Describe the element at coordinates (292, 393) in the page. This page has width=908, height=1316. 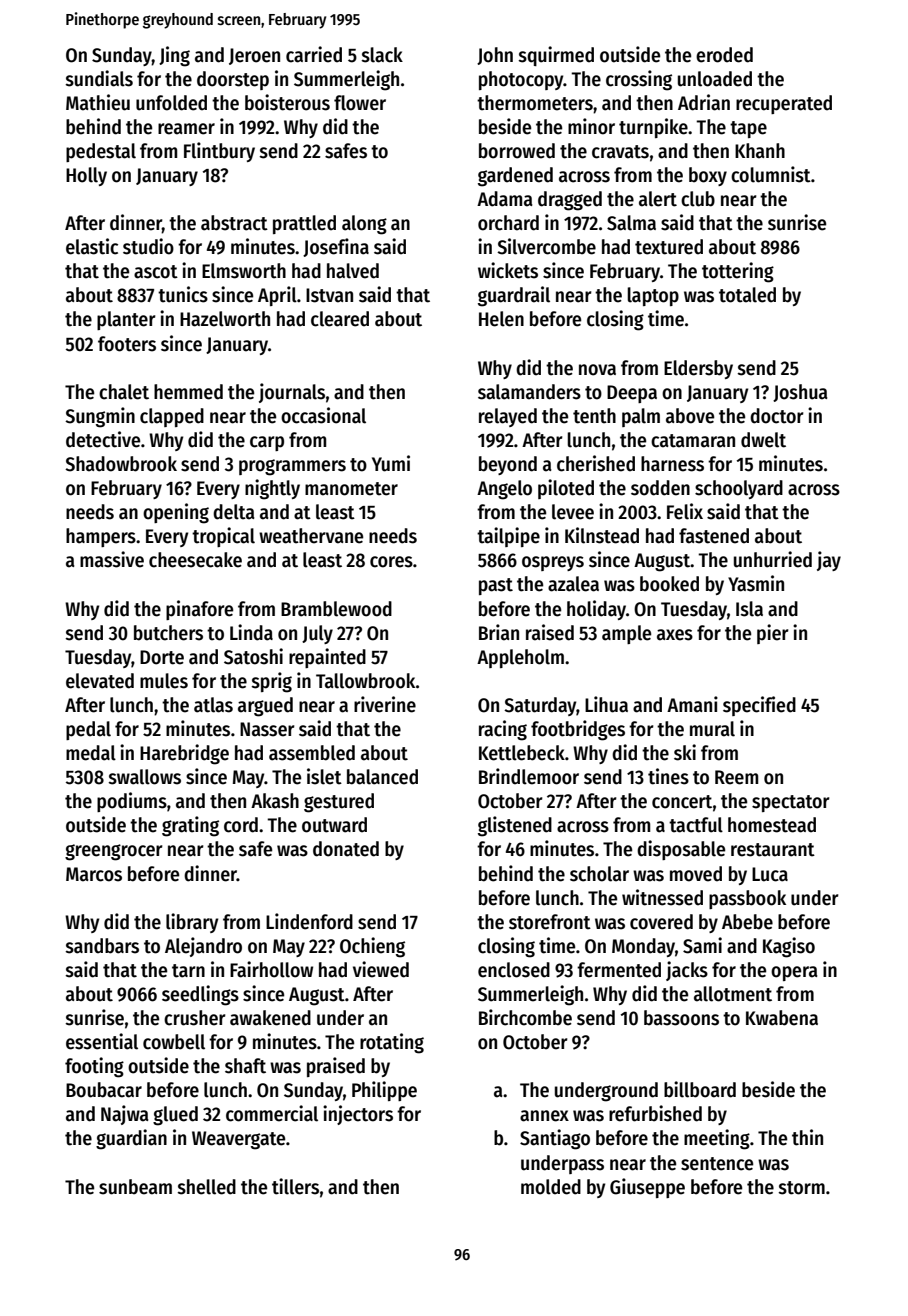
I see `journals` at that location.
